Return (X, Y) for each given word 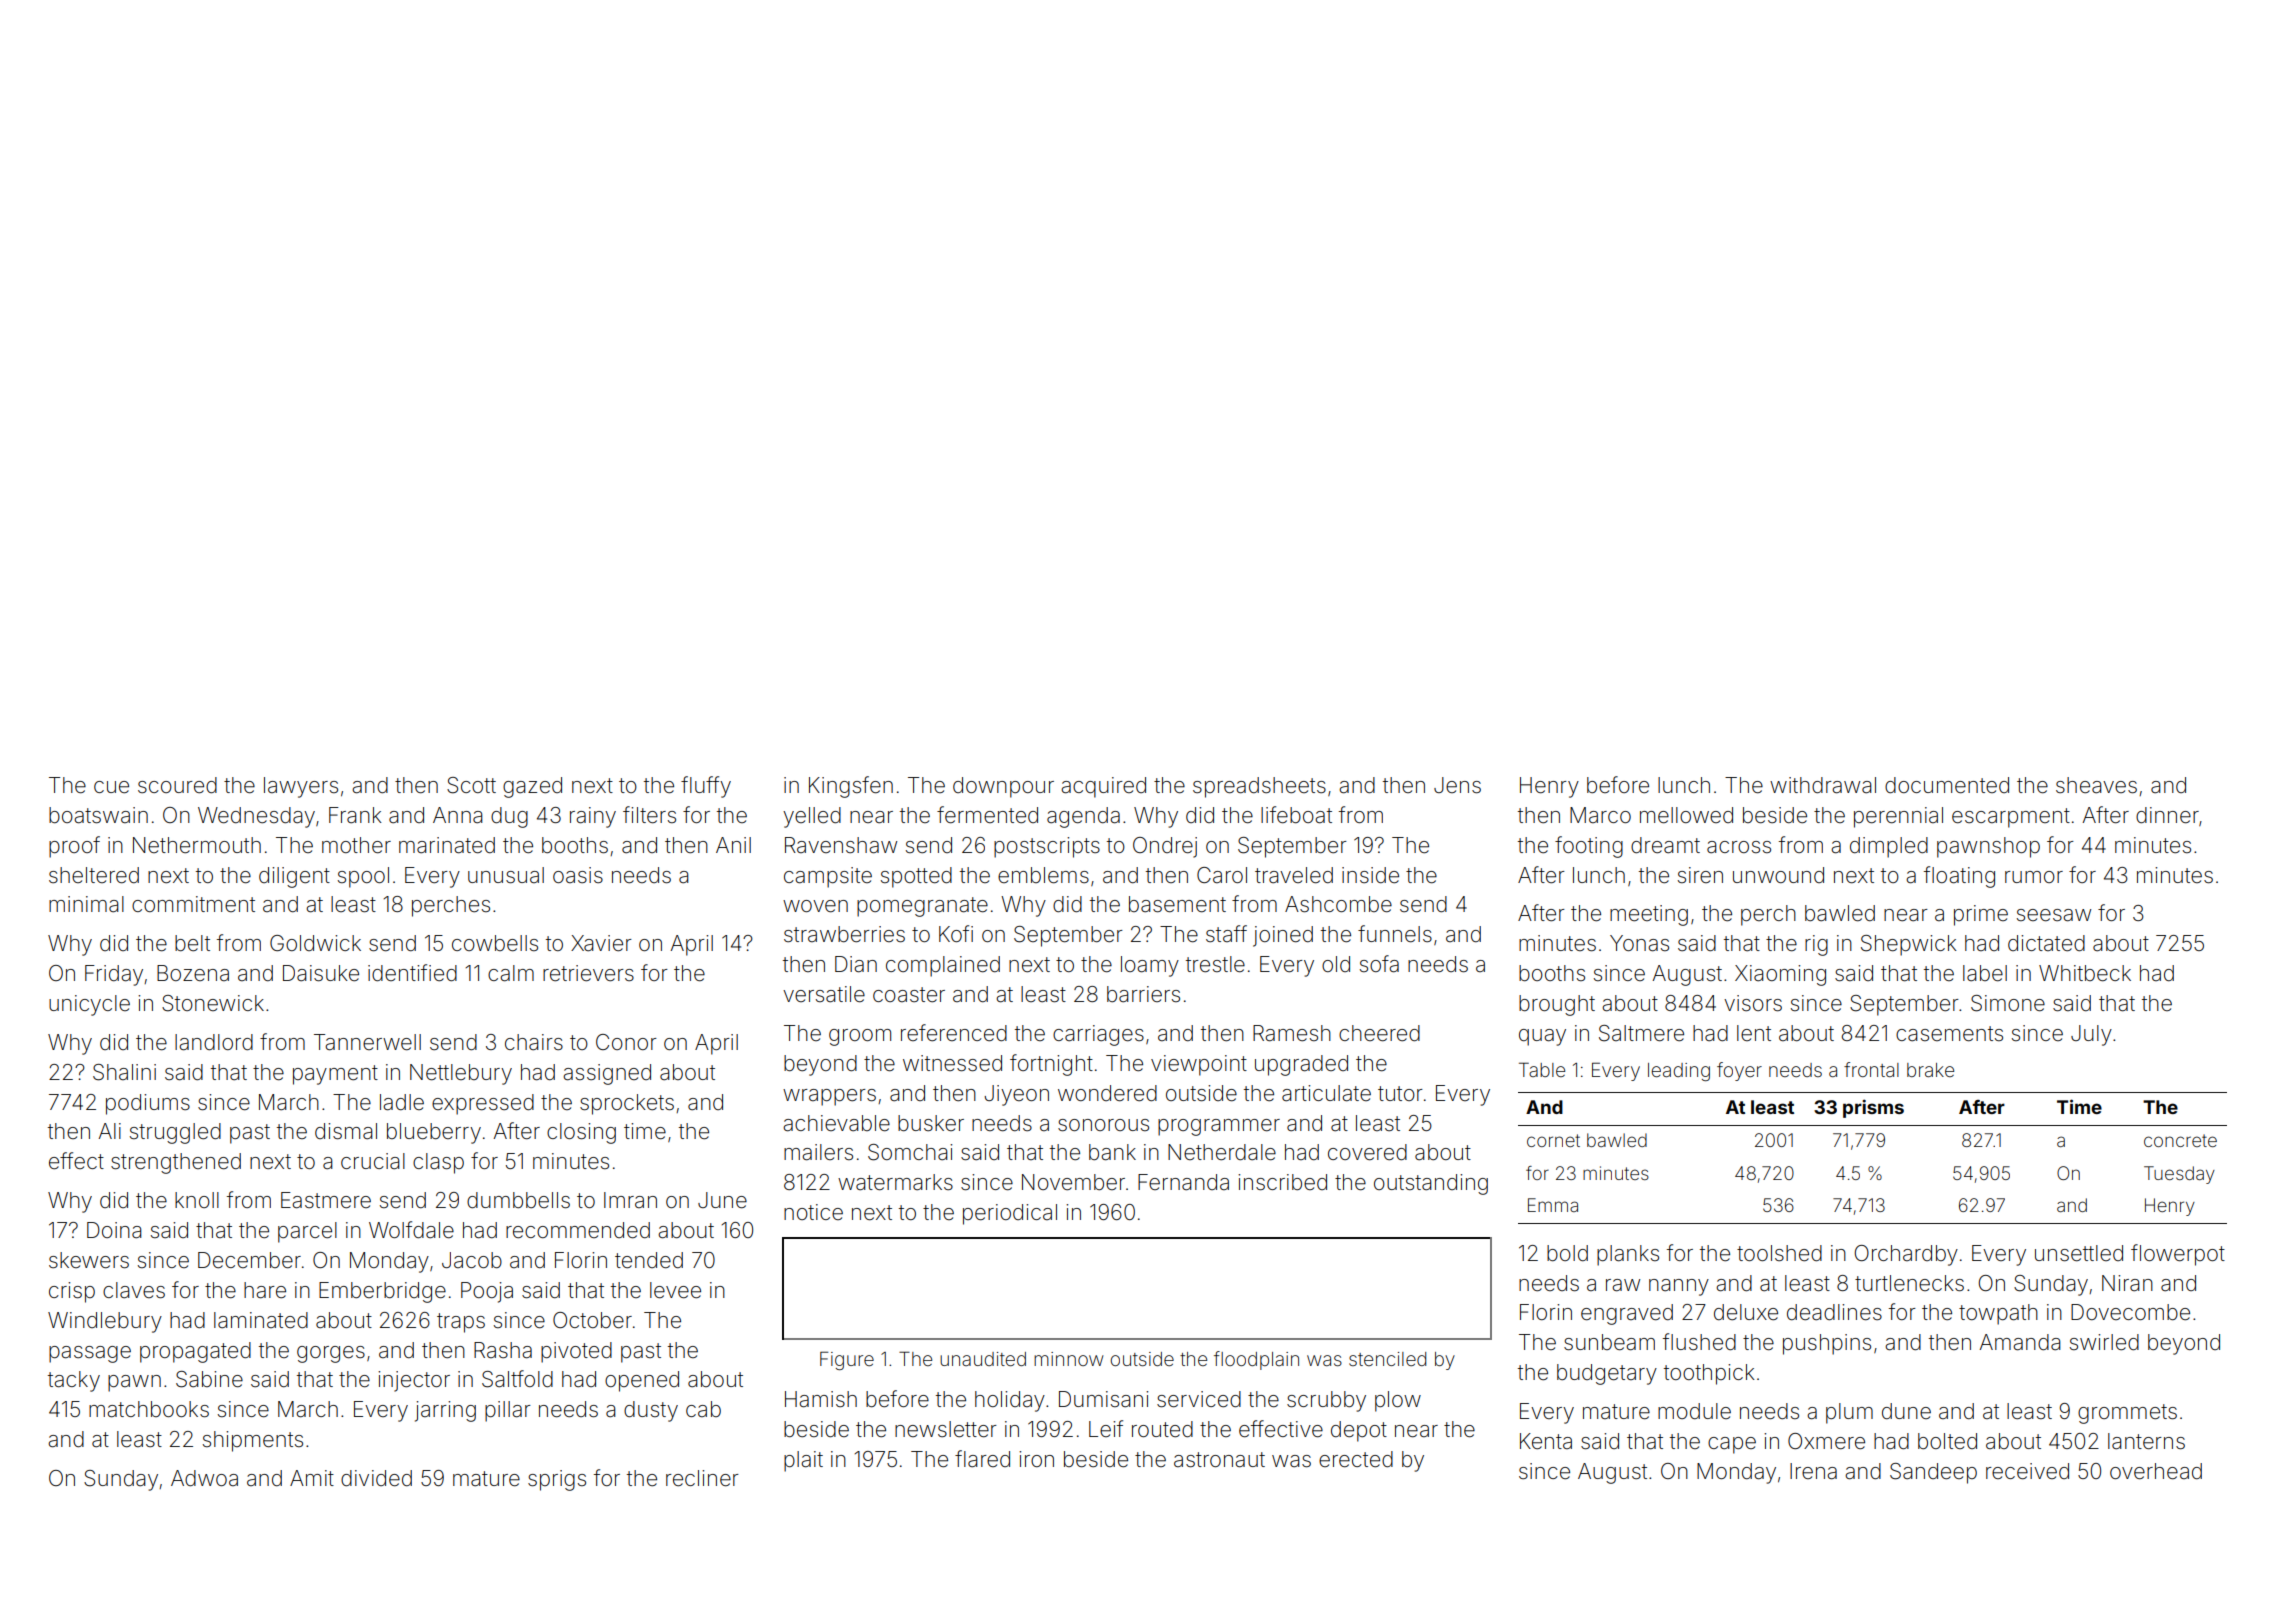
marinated (447, 845)
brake (1930, 1070)
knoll (197, 1200)
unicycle (89, 1005)
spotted (916, 877)
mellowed (1686, 815)
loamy (1150, 966)
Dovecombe (2130, 1312)
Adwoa (204, 1478)
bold (1567, 1253)
